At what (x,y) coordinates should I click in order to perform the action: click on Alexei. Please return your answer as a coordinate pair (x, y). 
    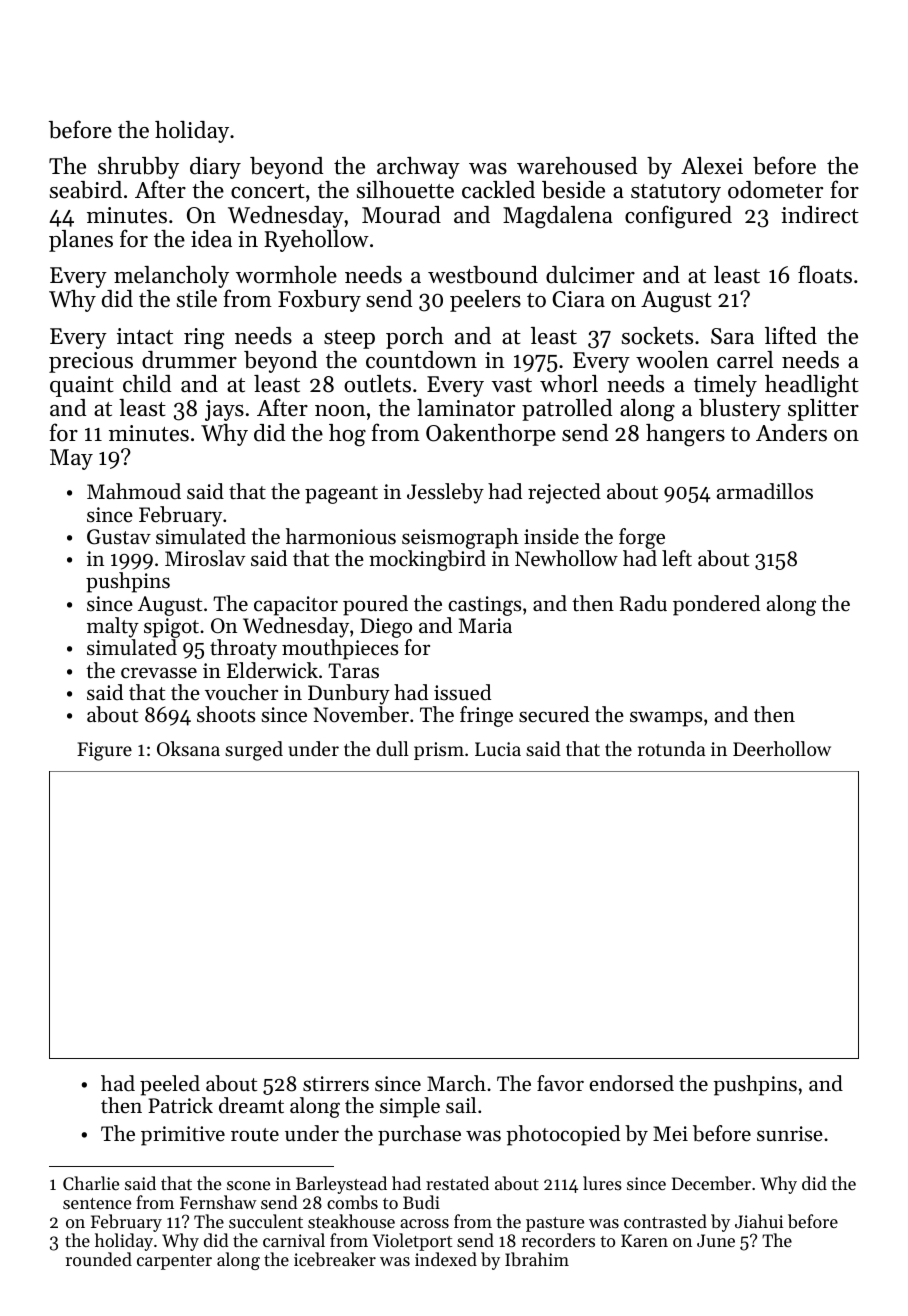
    Looking at the image, I should click on (712, 166).
